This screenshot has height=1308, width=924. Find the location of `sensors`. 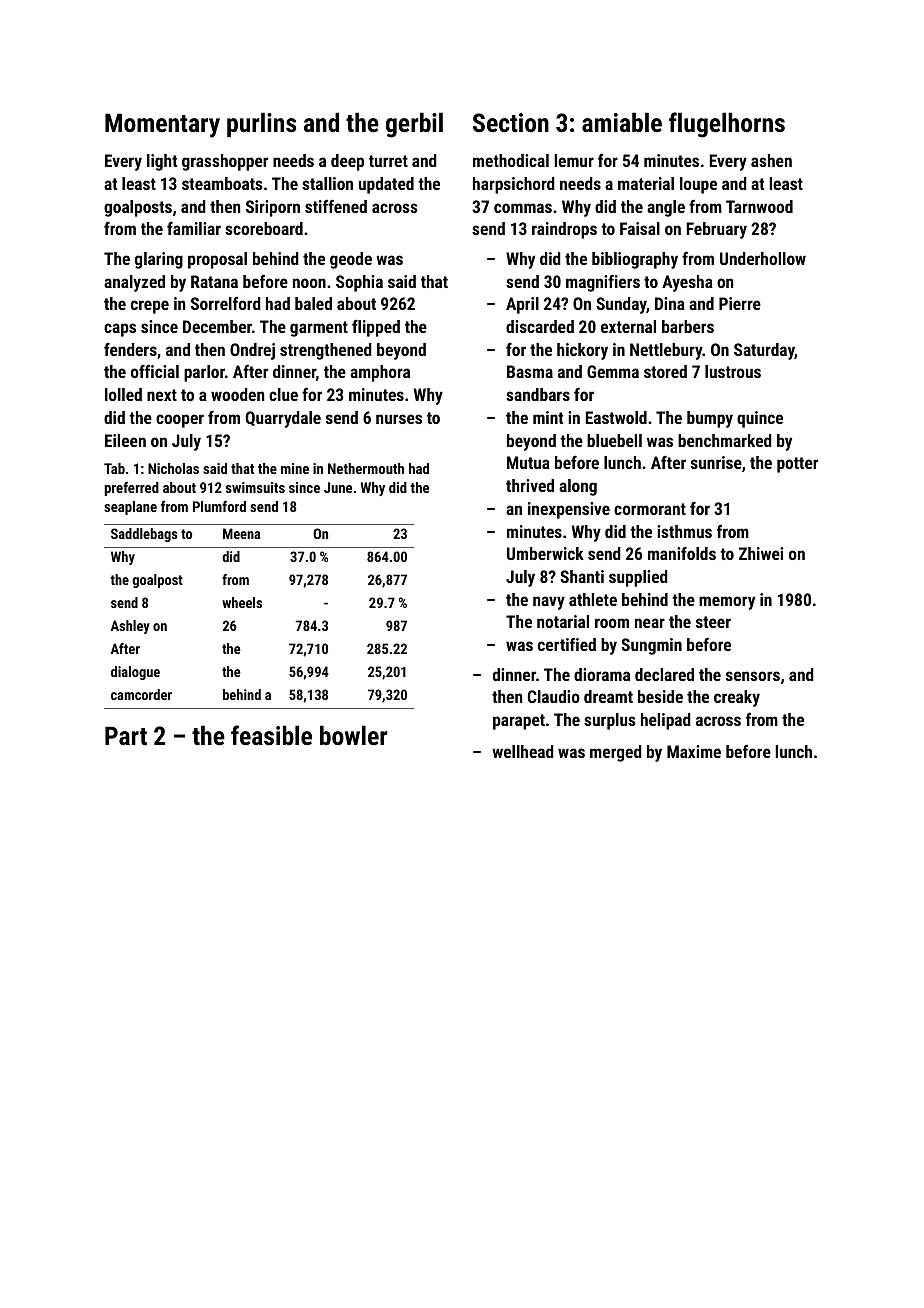

sensors is located at coordinates (753, 676).
